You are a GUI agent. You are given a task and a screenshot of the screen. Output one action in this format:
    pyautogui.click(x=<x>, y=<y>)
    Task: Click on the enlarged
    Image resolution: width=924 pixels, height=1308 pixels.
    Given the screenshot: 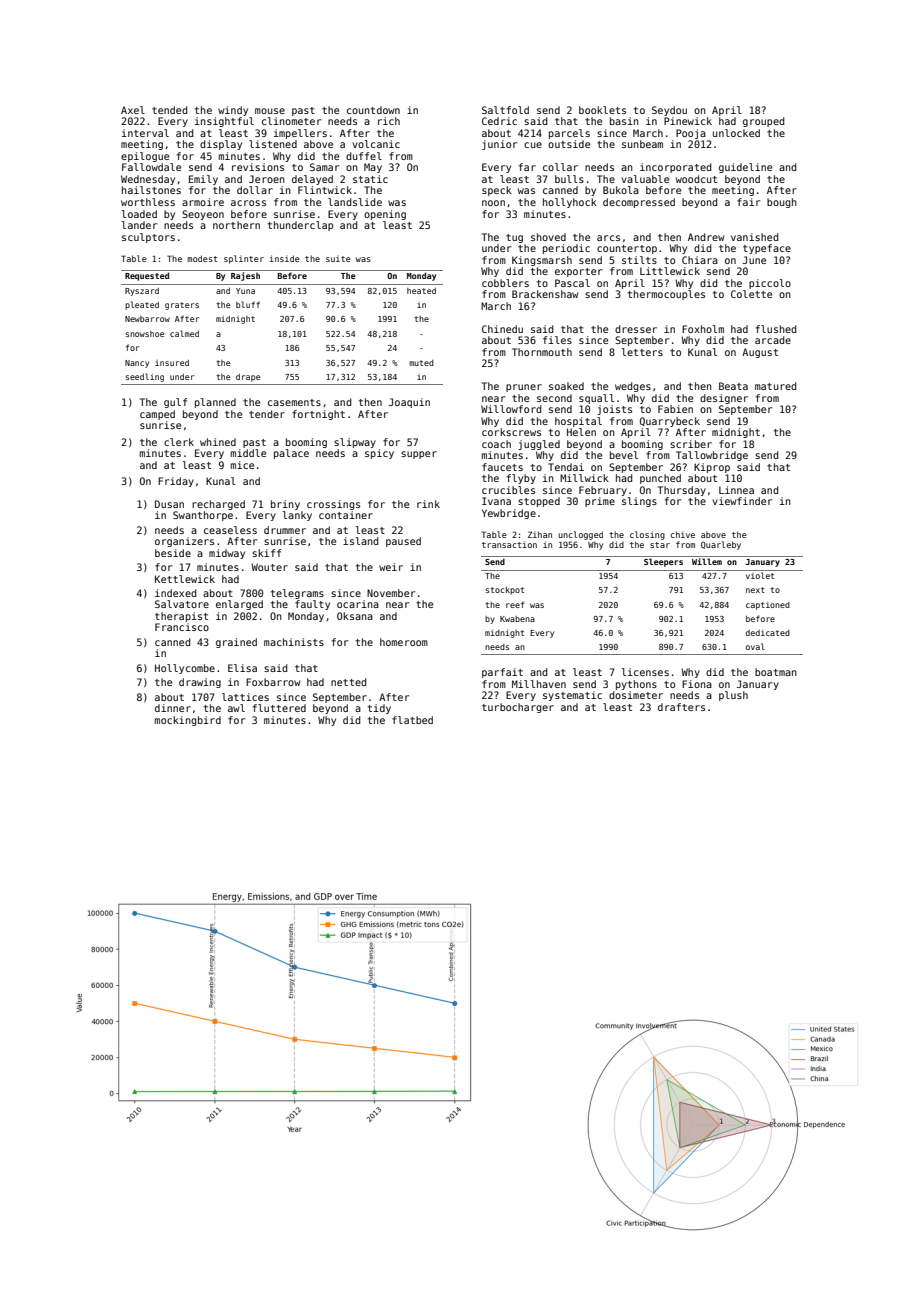 What is the action you would take?
    pyautogui.click(x=239, y=605)
